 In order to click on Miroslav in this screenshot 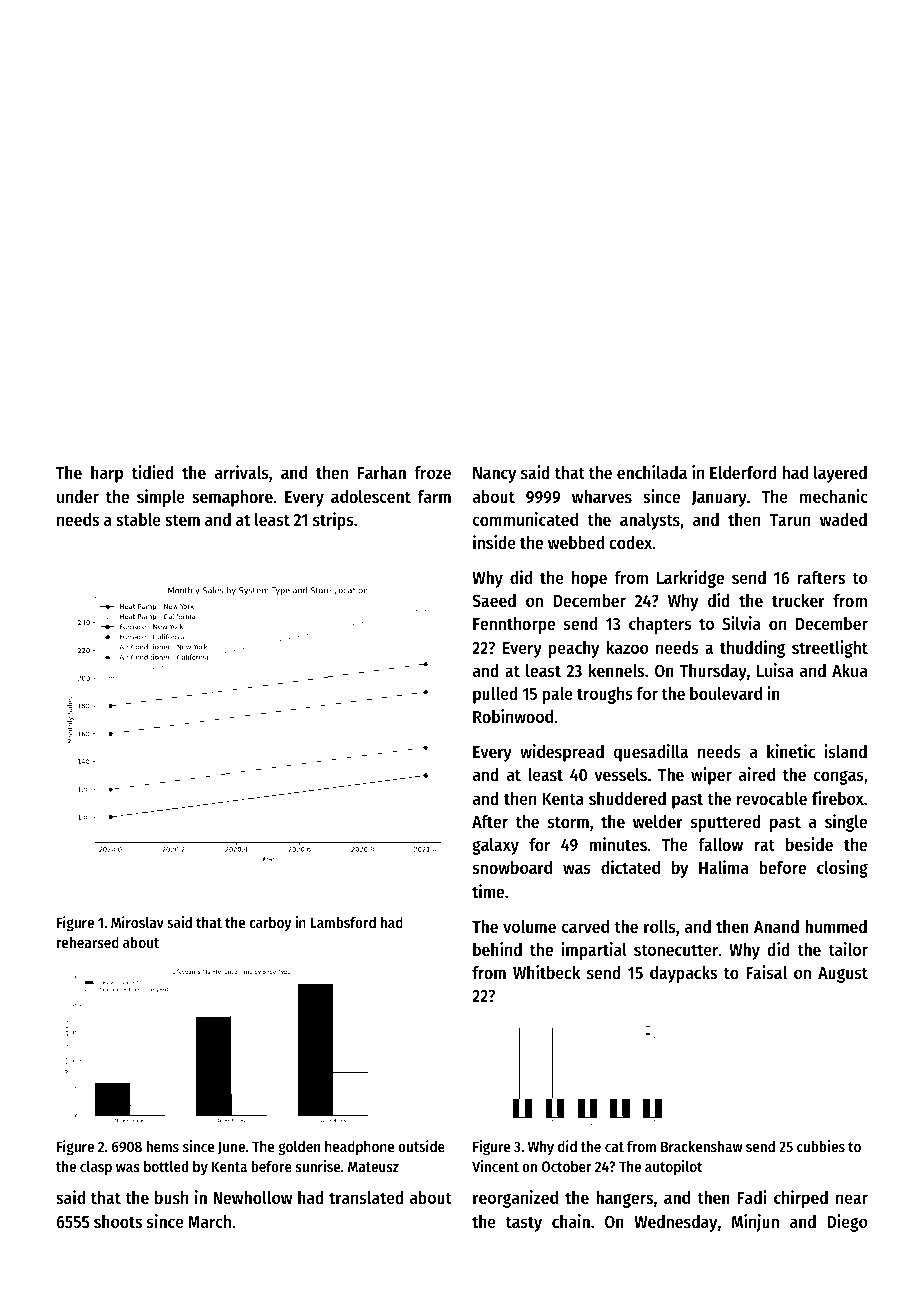, I will do `click(137, 922)`.
